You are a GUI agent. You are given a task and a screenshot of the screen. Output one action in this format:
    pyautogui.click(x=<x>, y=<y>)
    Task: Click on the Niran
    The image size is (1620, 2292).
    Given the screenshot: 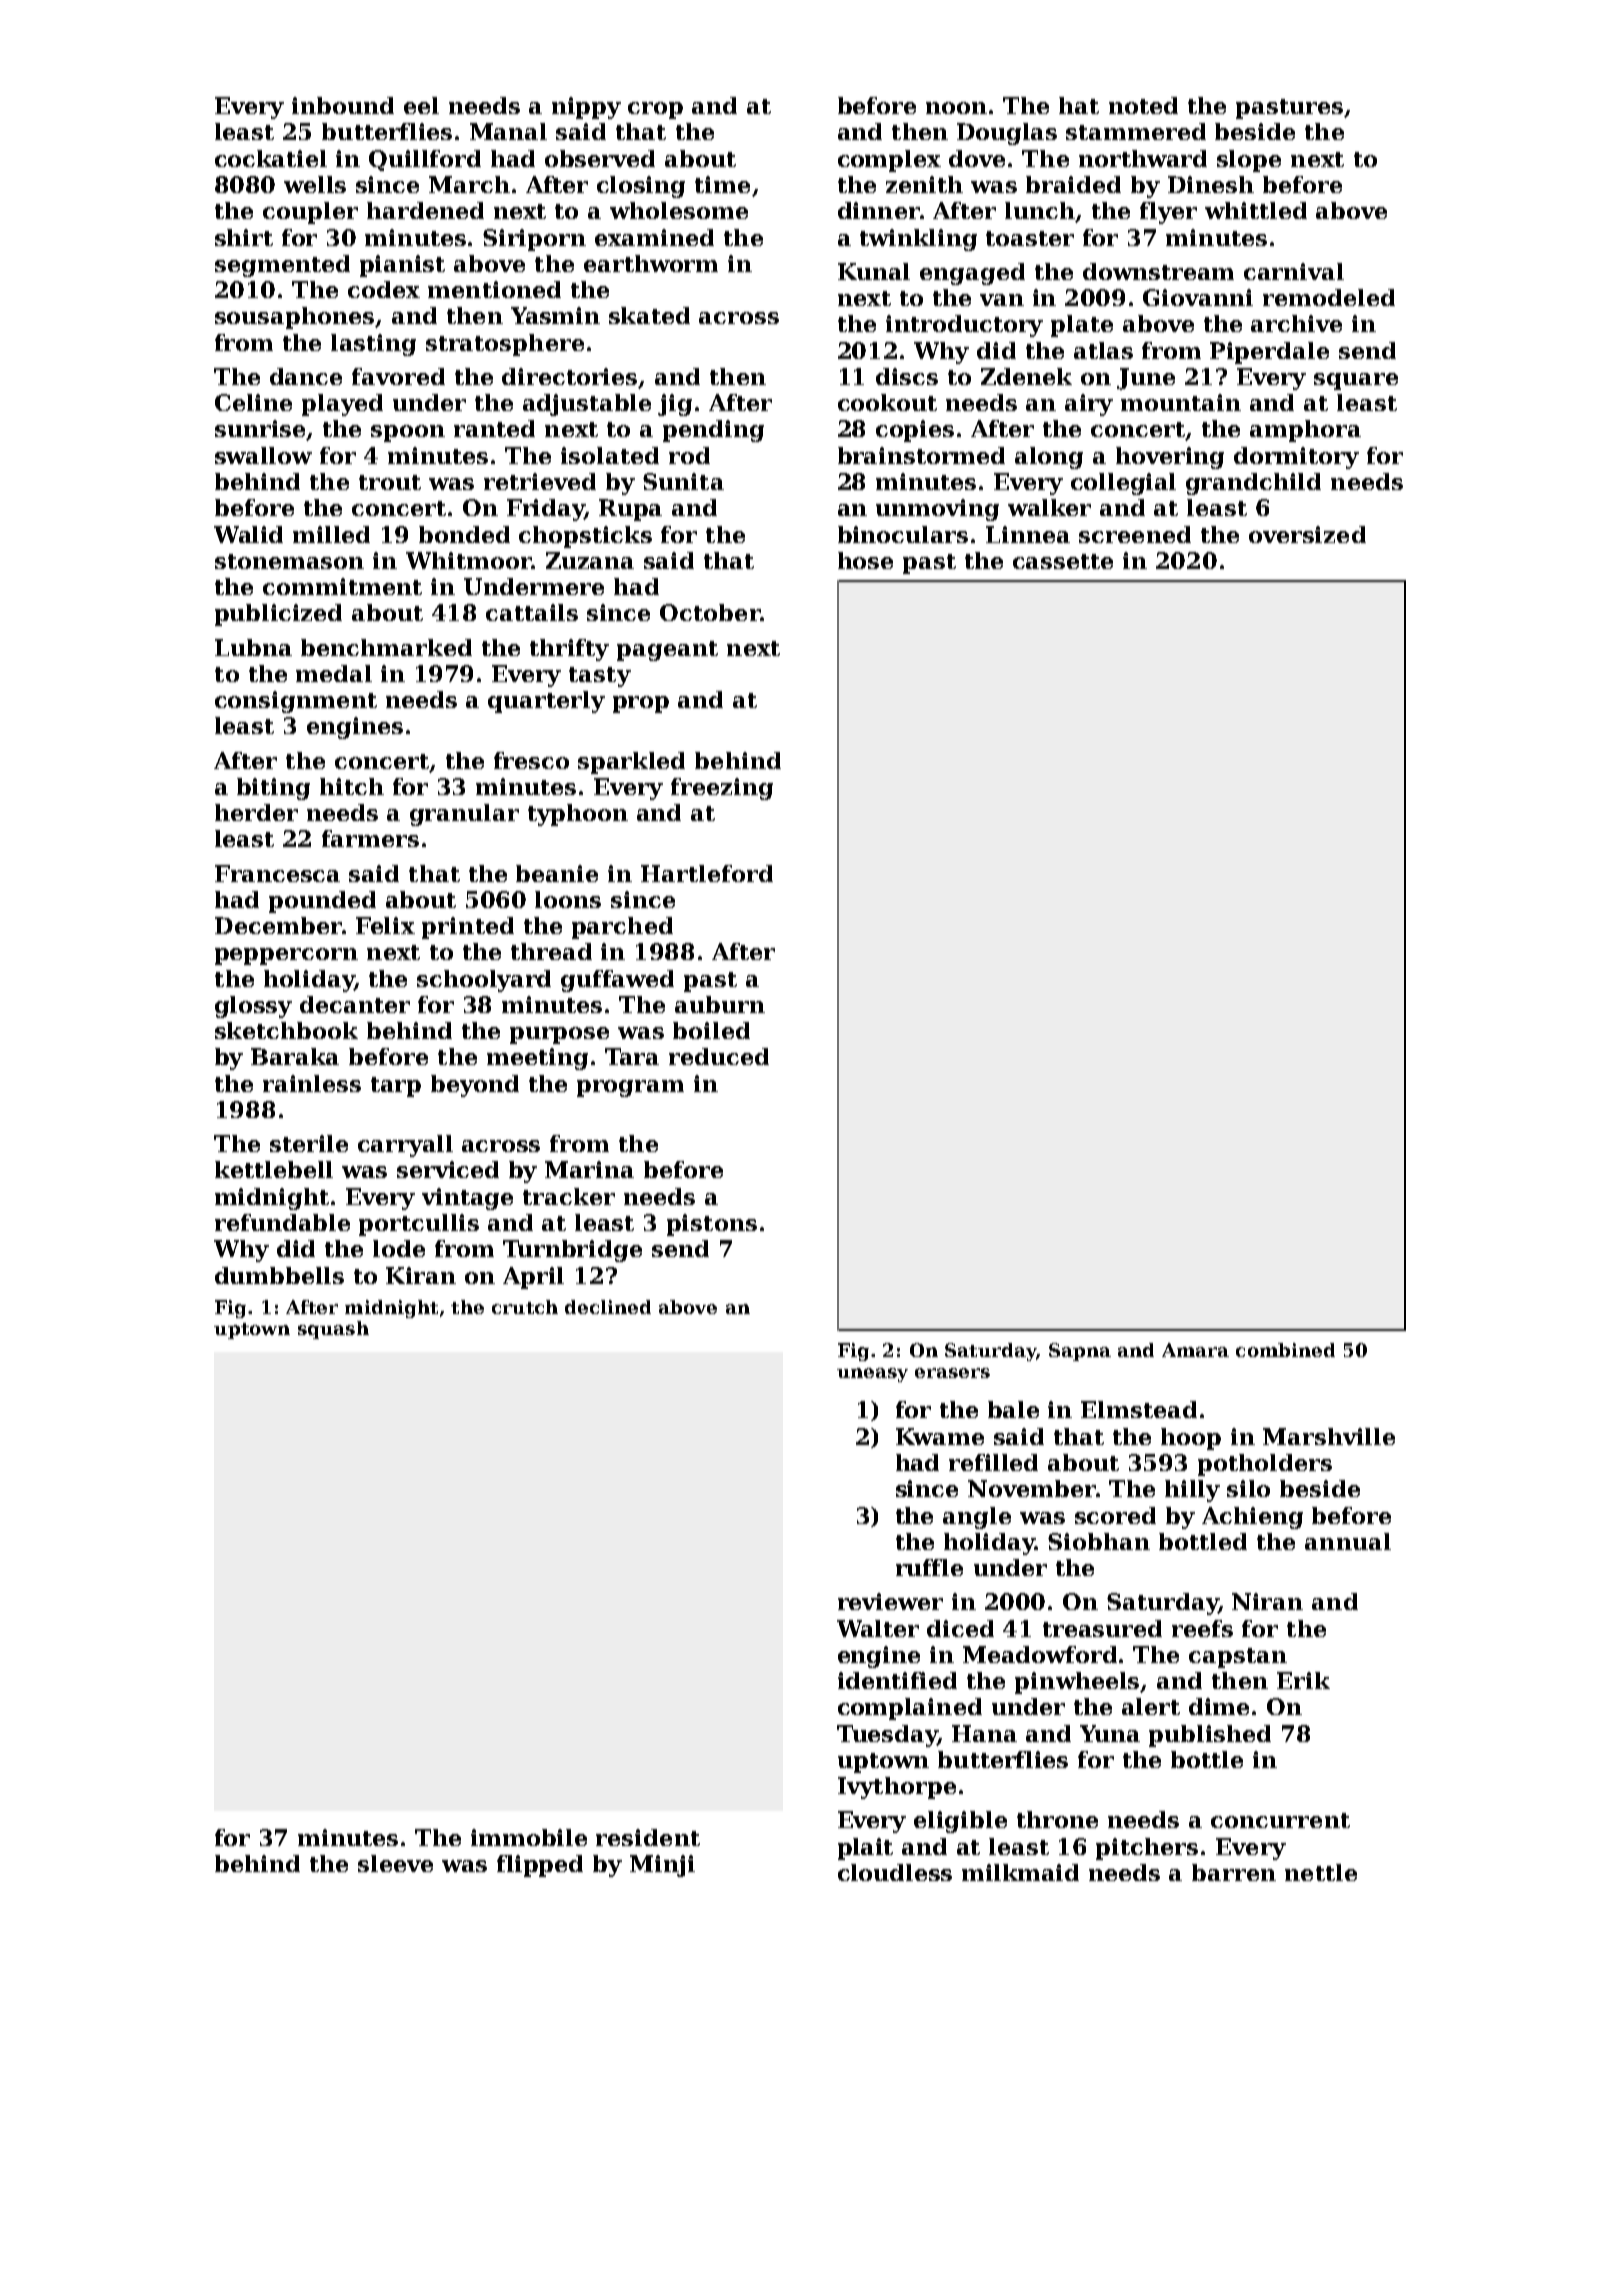 What is the action you would take?
    pyautogui.click(x=1267, y=1601)
